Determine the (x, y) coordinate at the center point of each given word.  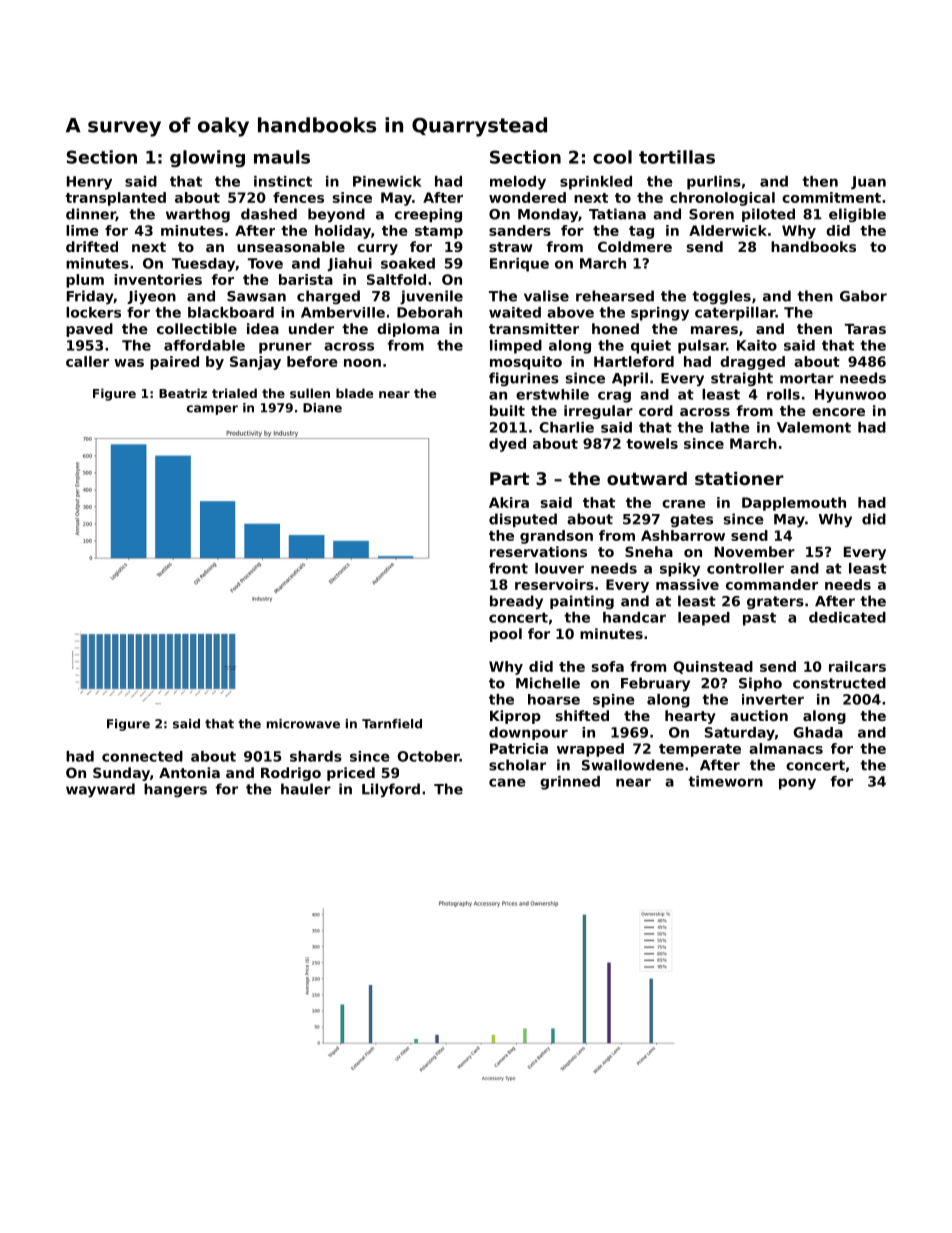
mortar (807, 378)
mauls (282, 157)
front (508, 568)
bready (516, 602)
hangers (175, 790)
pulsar (702, 347)
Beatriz (183, 393)
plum (85, 281)
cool (612, 157)
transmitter (534, 328)
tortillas (677, 157)
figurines (524, 379)
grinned (570, 783)
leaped (704, 619)
